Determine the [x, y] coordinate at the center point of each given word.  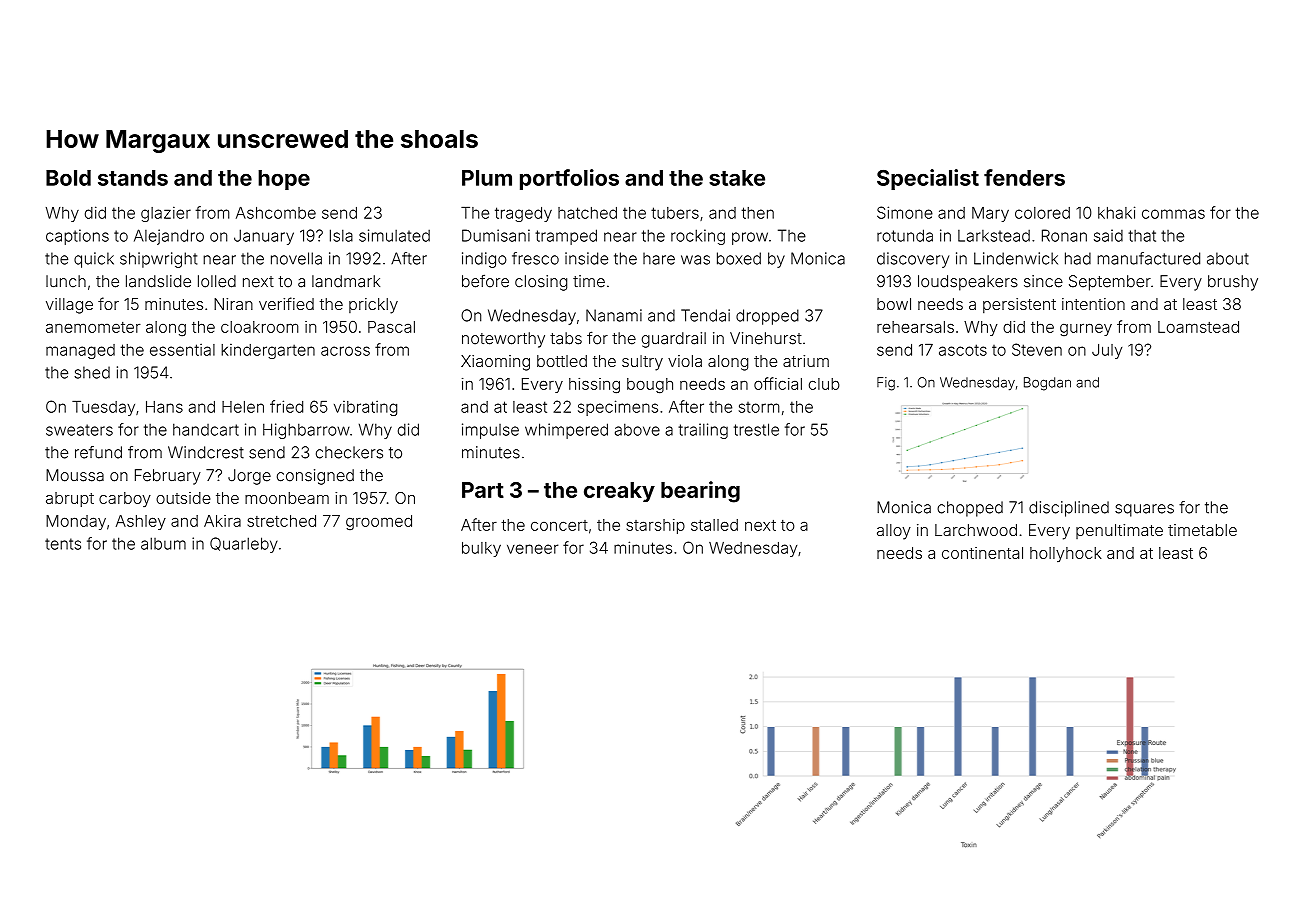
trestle [756, 429]
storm [759, 407]
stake [737, 178]
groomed [379, 522]
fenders [1024, 177]
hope [284, 180]
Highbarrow [306, 431]
